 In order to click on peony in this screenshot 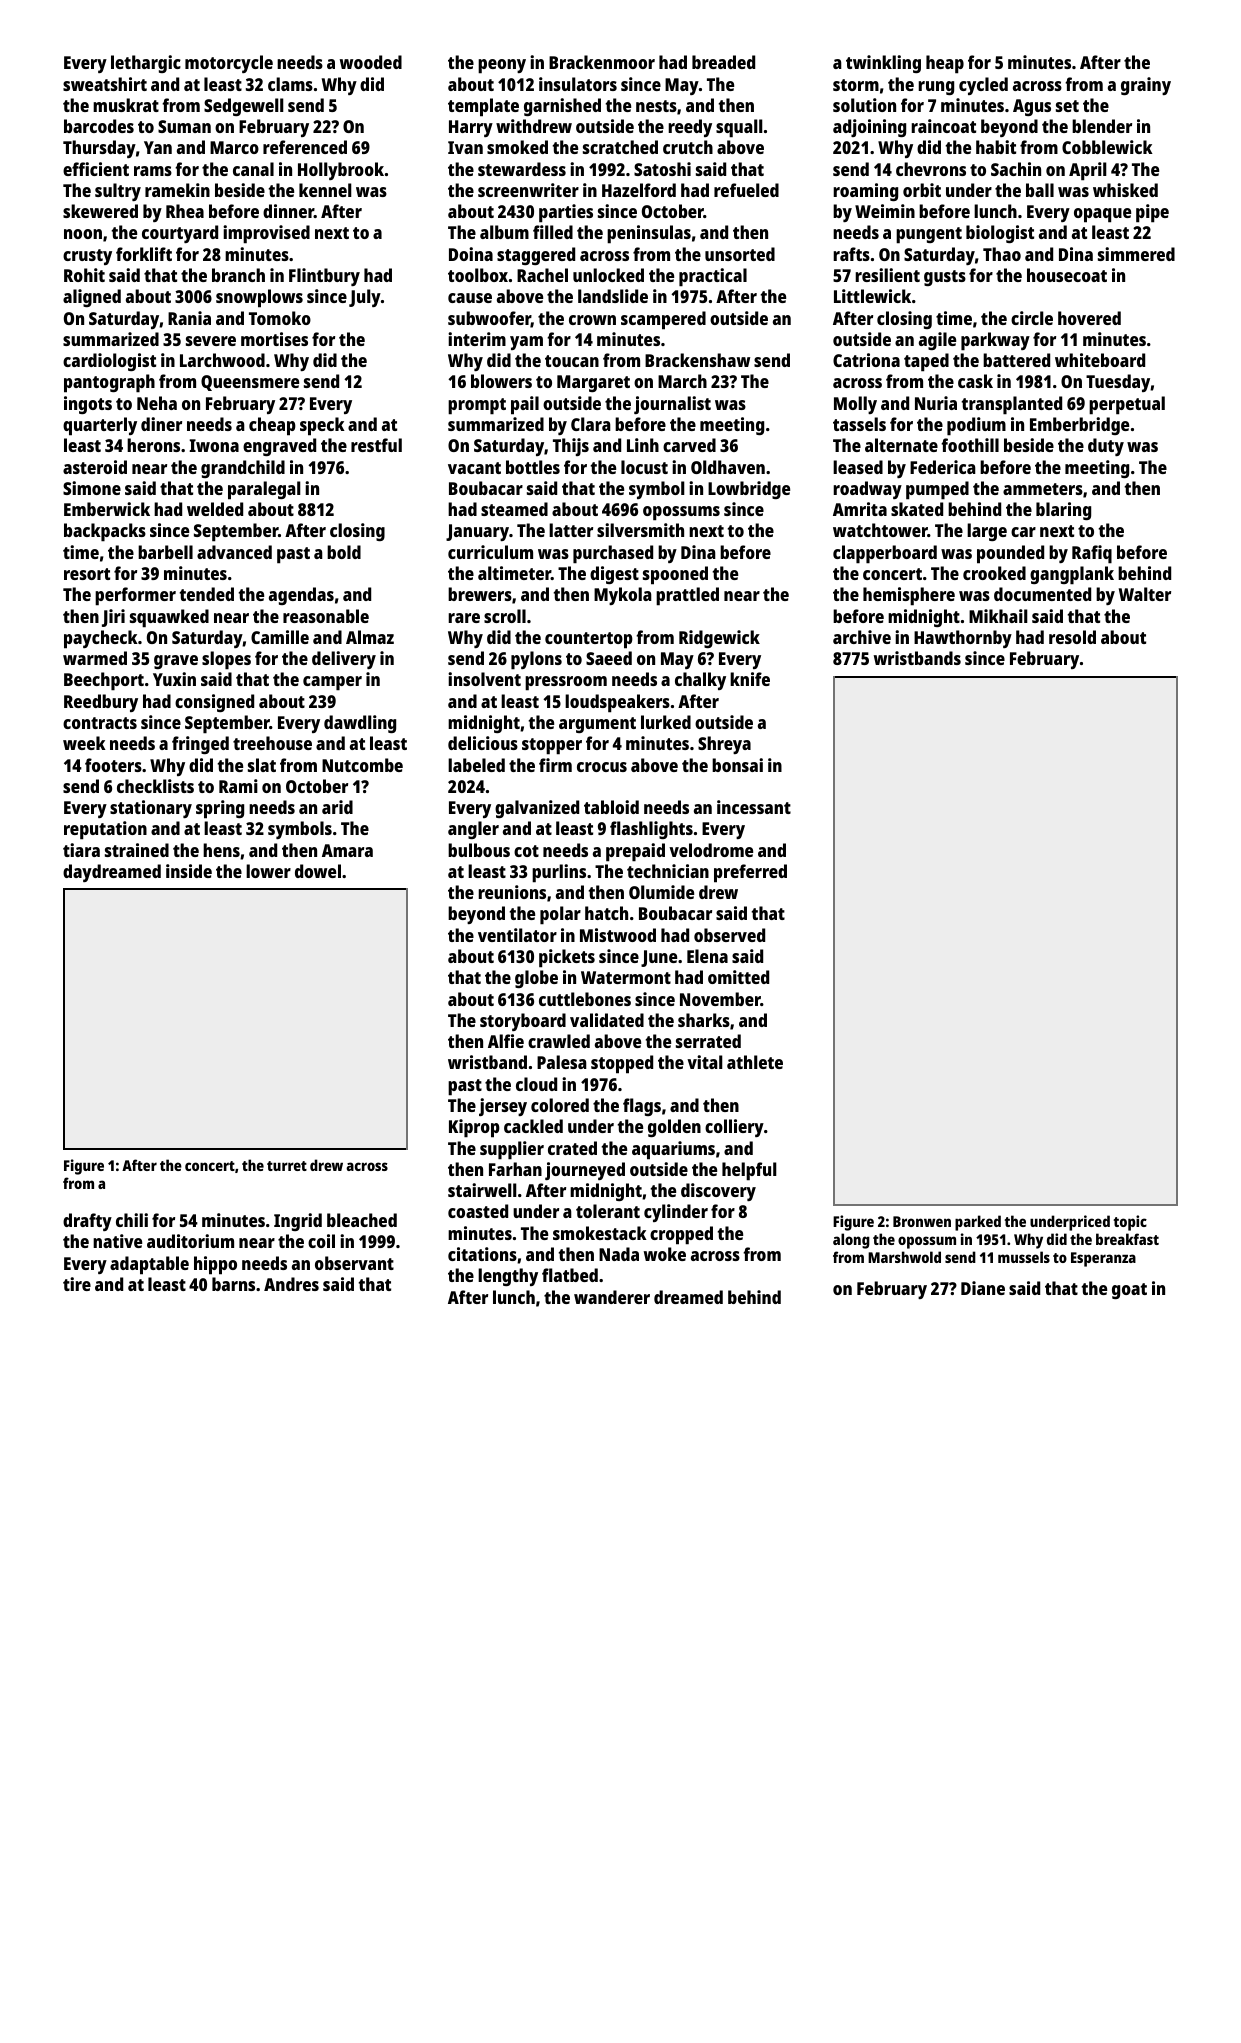, I will do `click(502, 66)`.
